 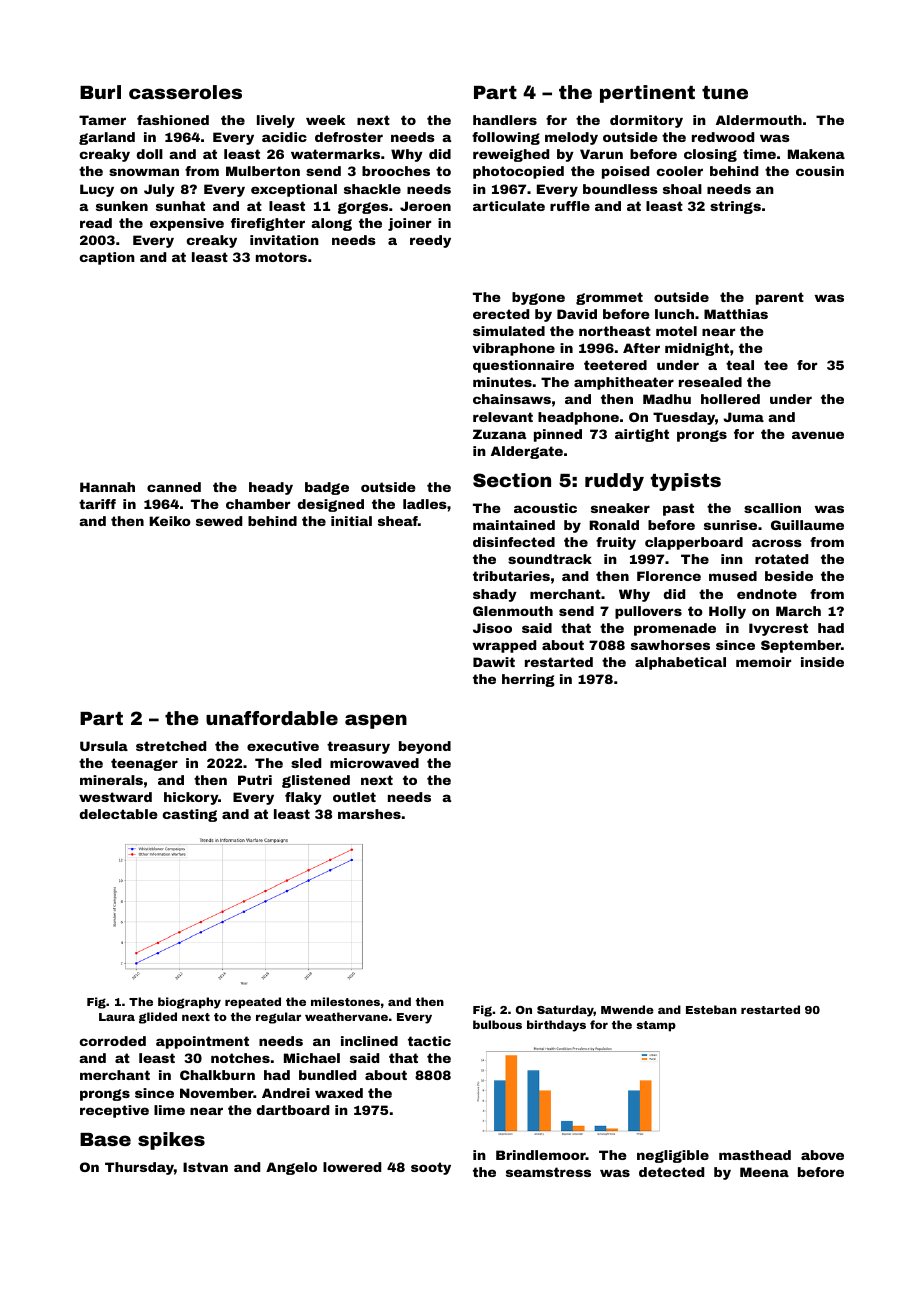 What do you see at coordinates (425, 206) in the image?
I see `Jeroen` at bounding box center [425, 206].
